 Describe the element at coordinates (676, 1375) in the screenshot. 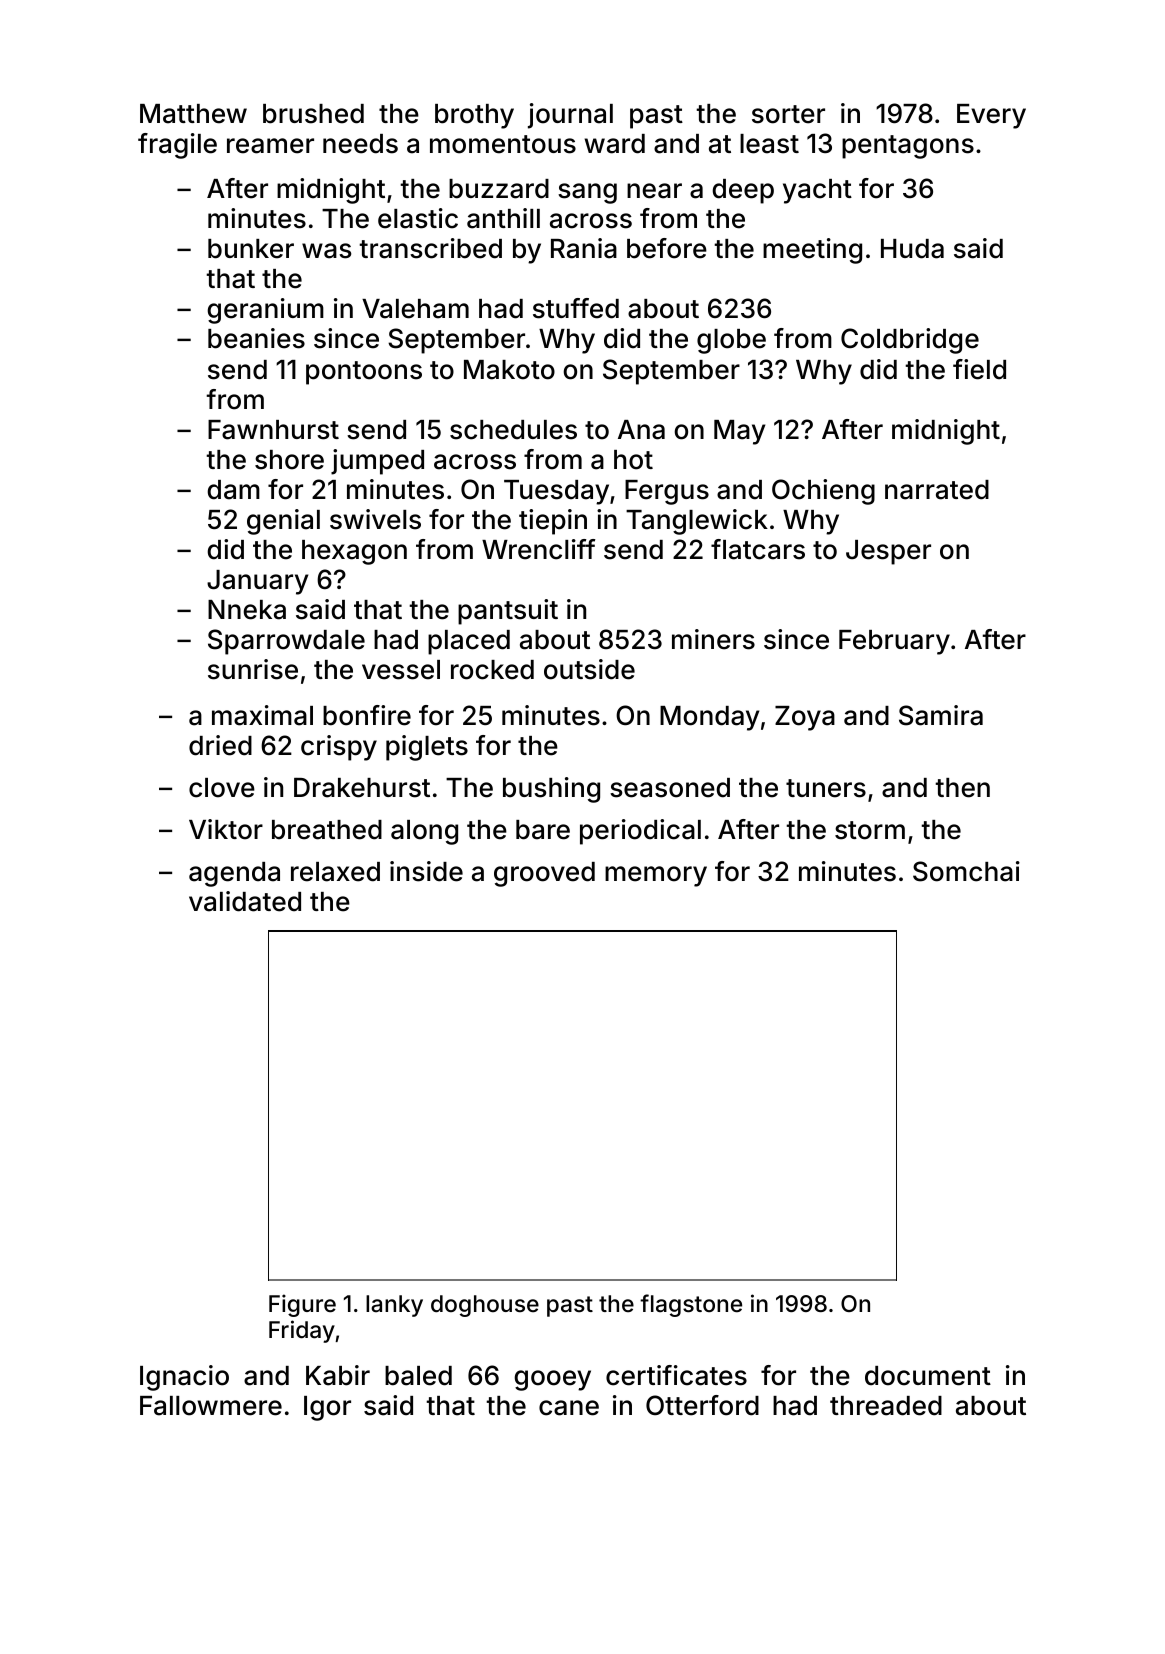

I see `certificates` at that location.
